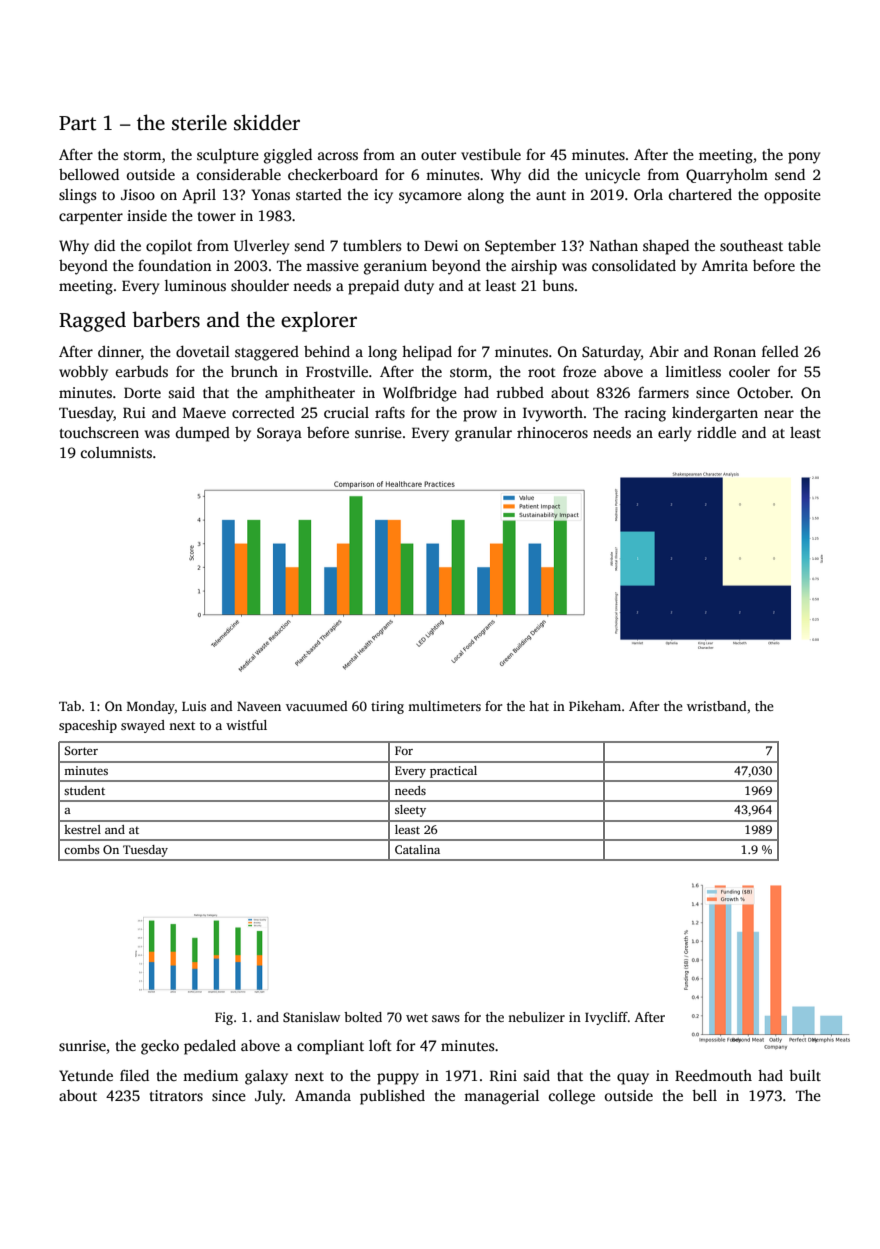 This screenshot has height=1249, width=880. I want to click on combs, so click(82, 849).
